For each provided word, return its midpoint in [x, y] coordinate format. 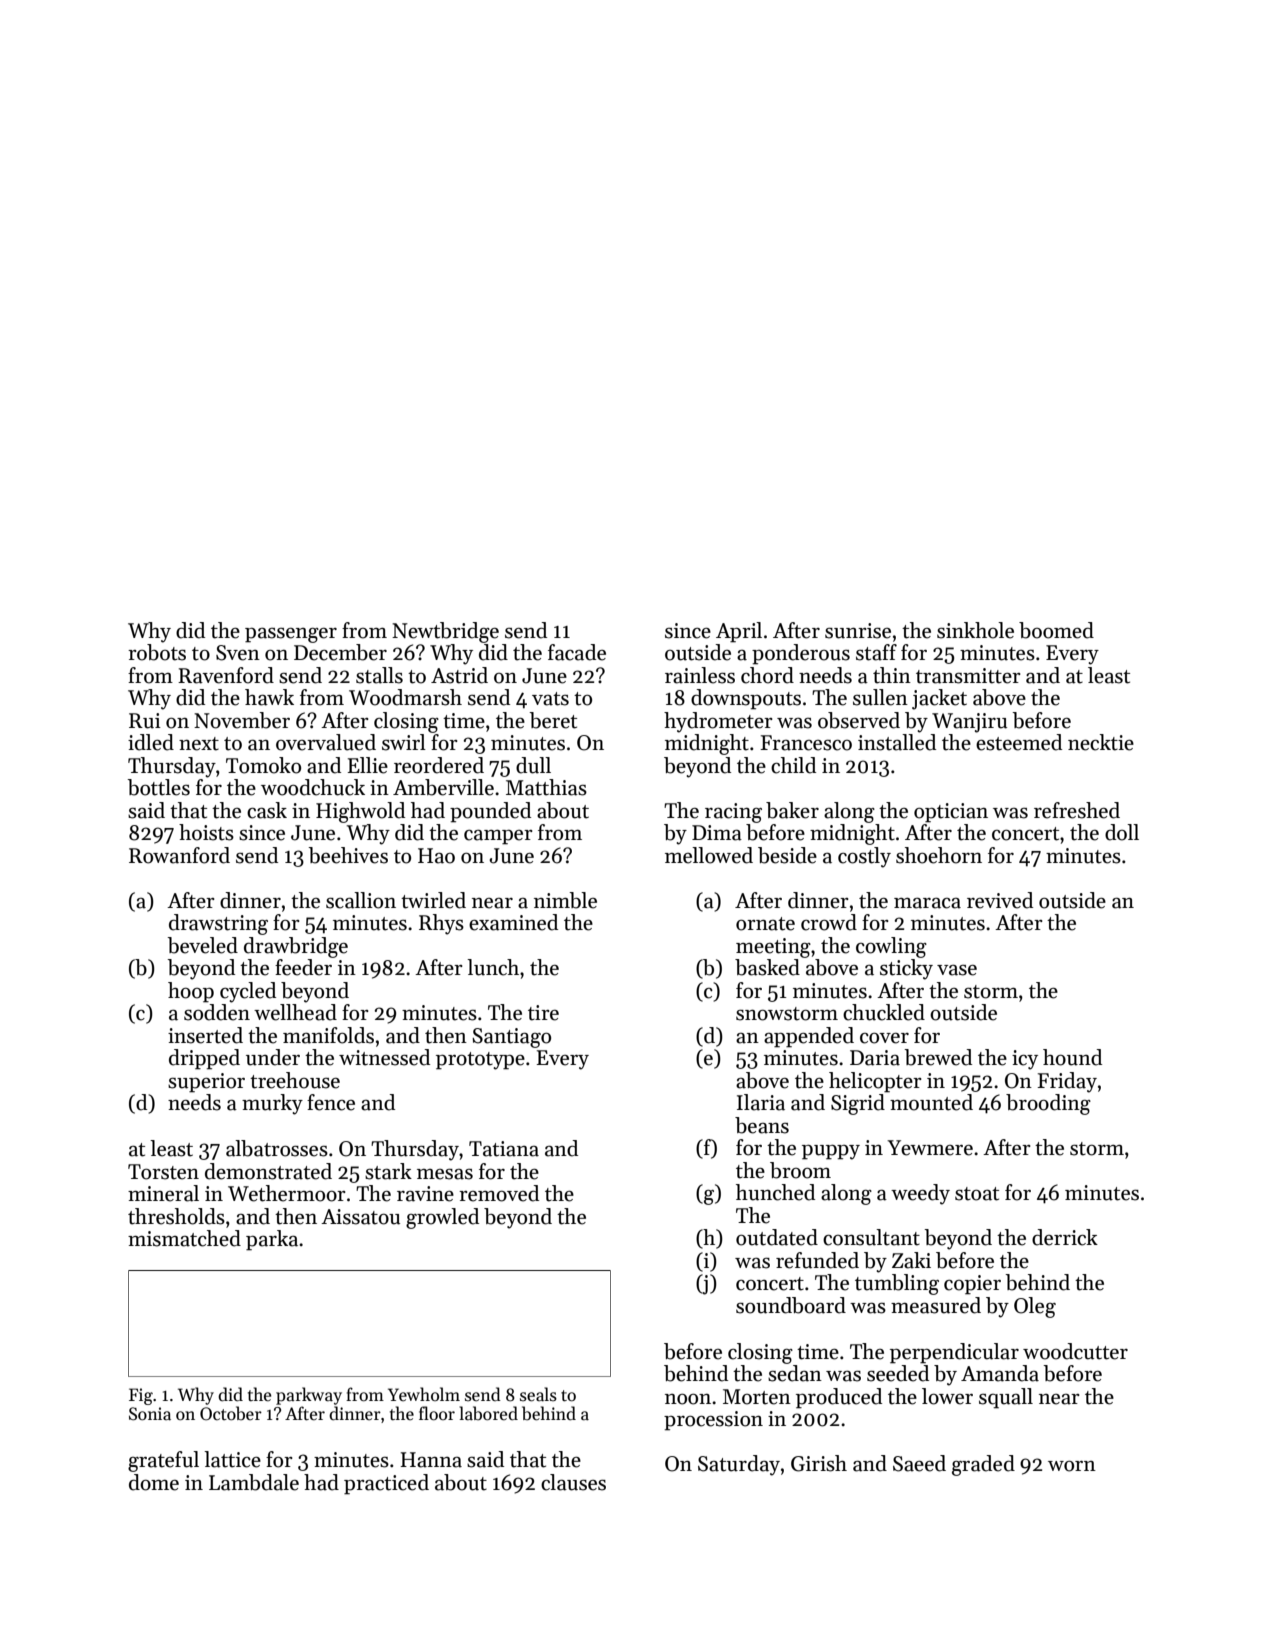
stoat [977, 1194]
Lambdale [254, 1482]
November [242, 720]
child [793, 765]
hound [1072, 1057]
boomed [1056, 630]
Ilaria [761, 1102]
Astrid [459, 675]
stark [388, 1171]
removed [499, 1193]
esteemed [1019, 742]
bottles [158, 787]
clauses [573, 1482]
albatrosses [277, 1148]
